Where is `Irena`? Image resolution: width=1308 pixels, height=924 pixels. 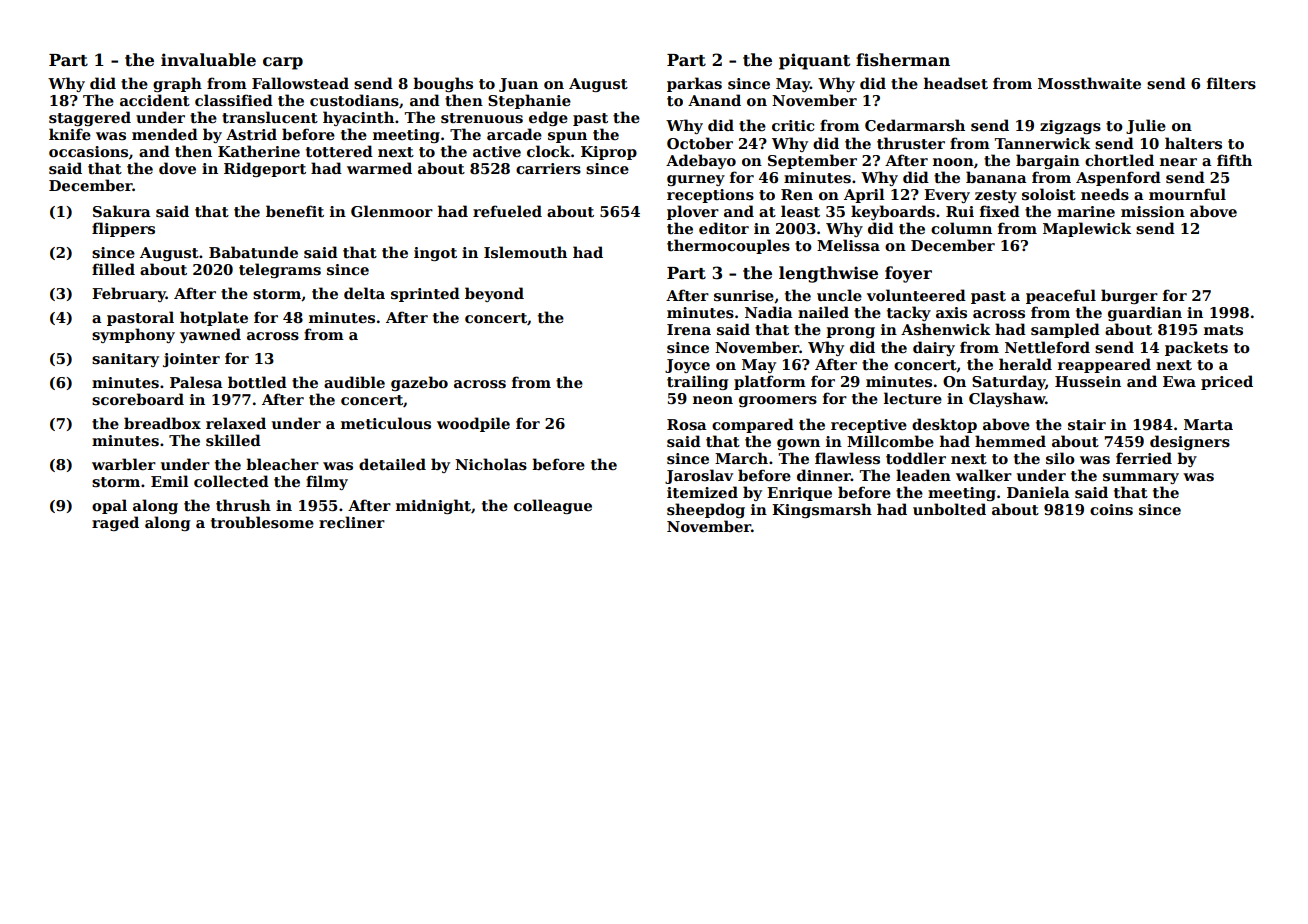 Irena is located at coordinates (689, 329).
